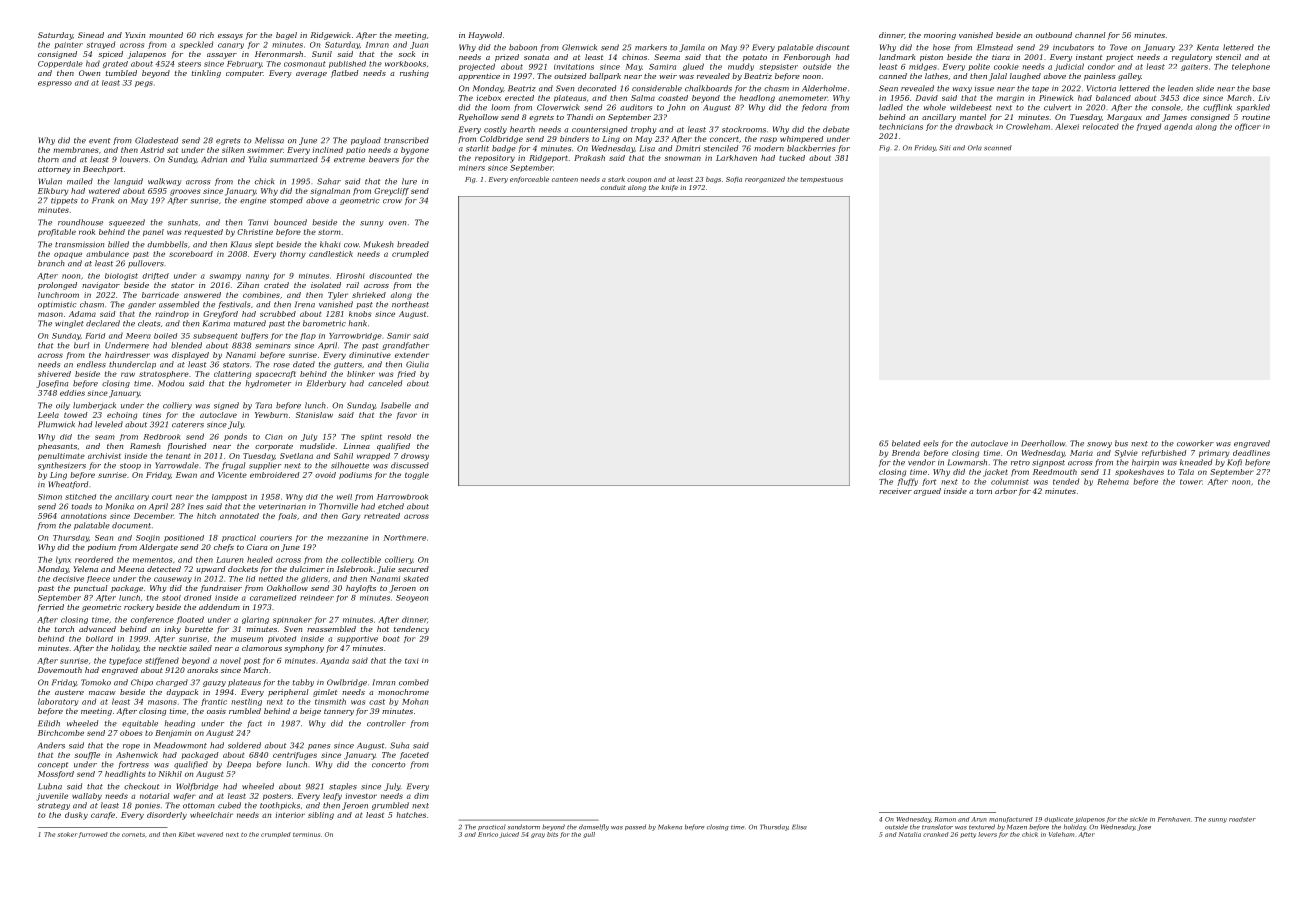  What do you see at coordinates (651, 47) in the screenshot?
I see `markers` at bounding box center [651, 47].
